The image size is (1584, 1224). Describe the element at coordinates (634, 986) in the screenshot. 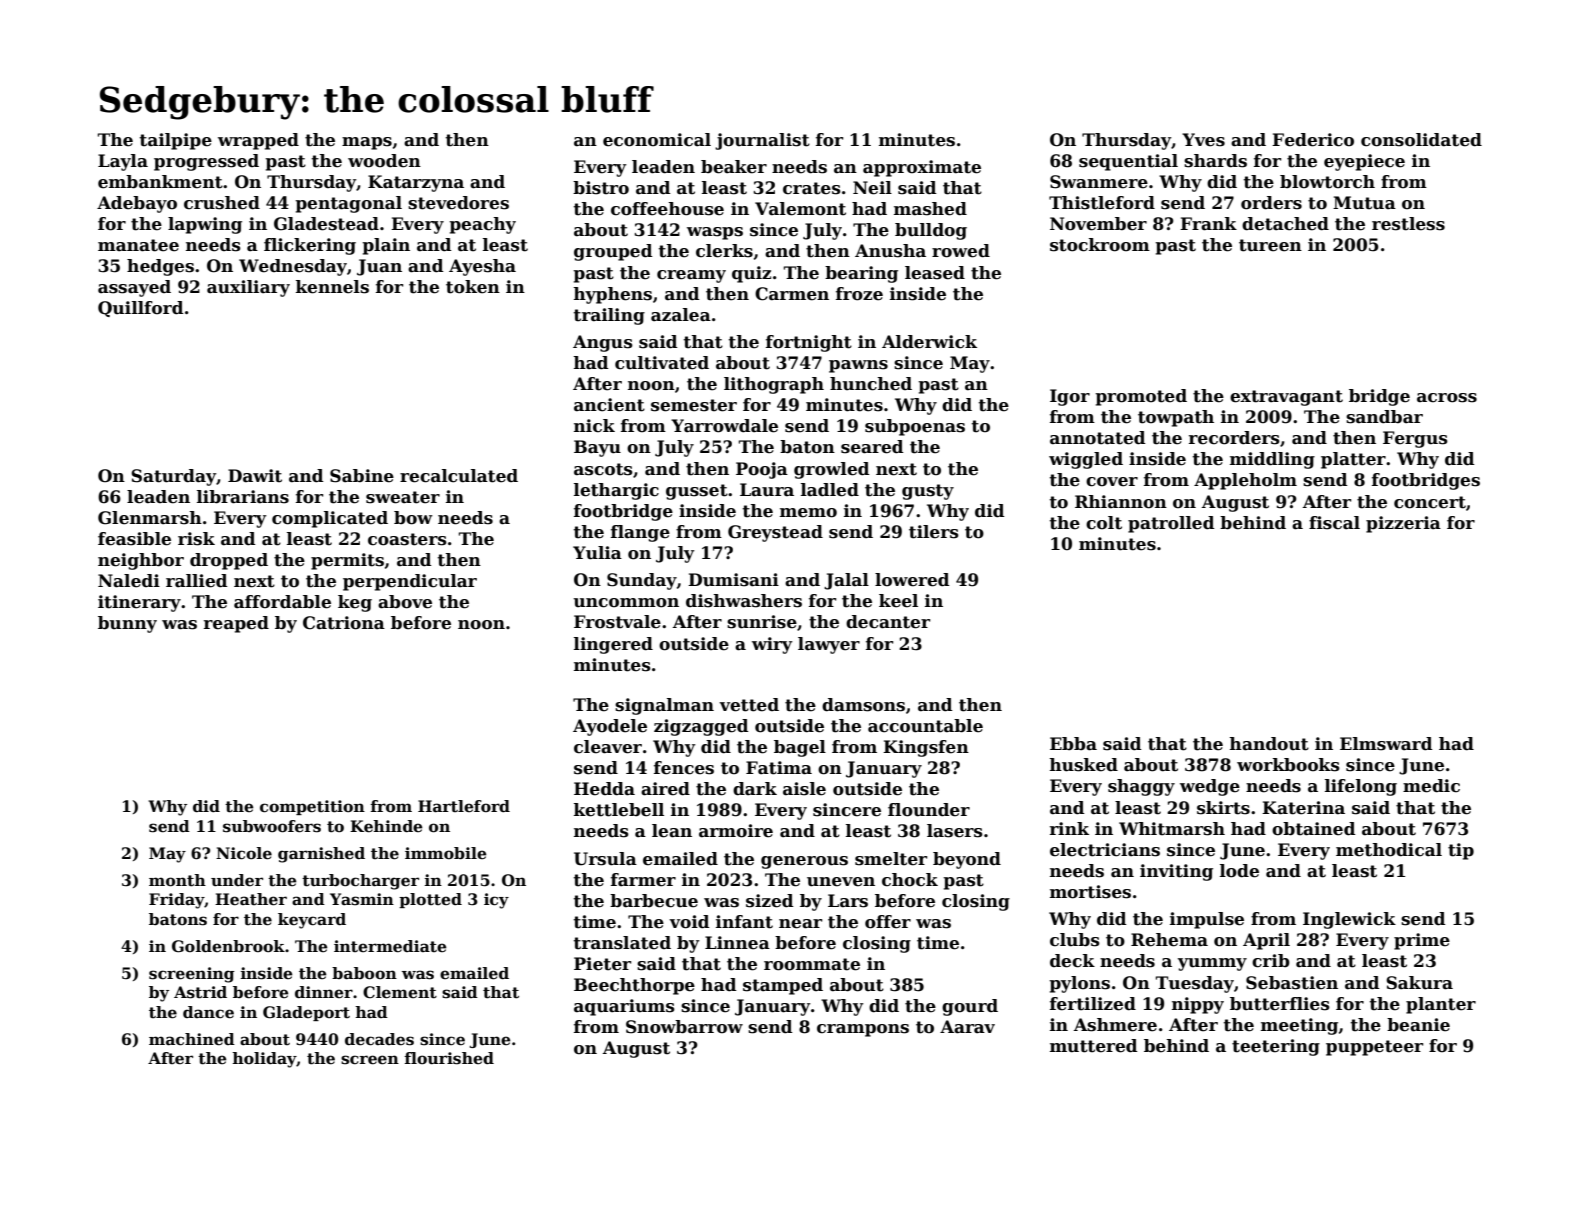

I see `Beechthorpe` at that location.
